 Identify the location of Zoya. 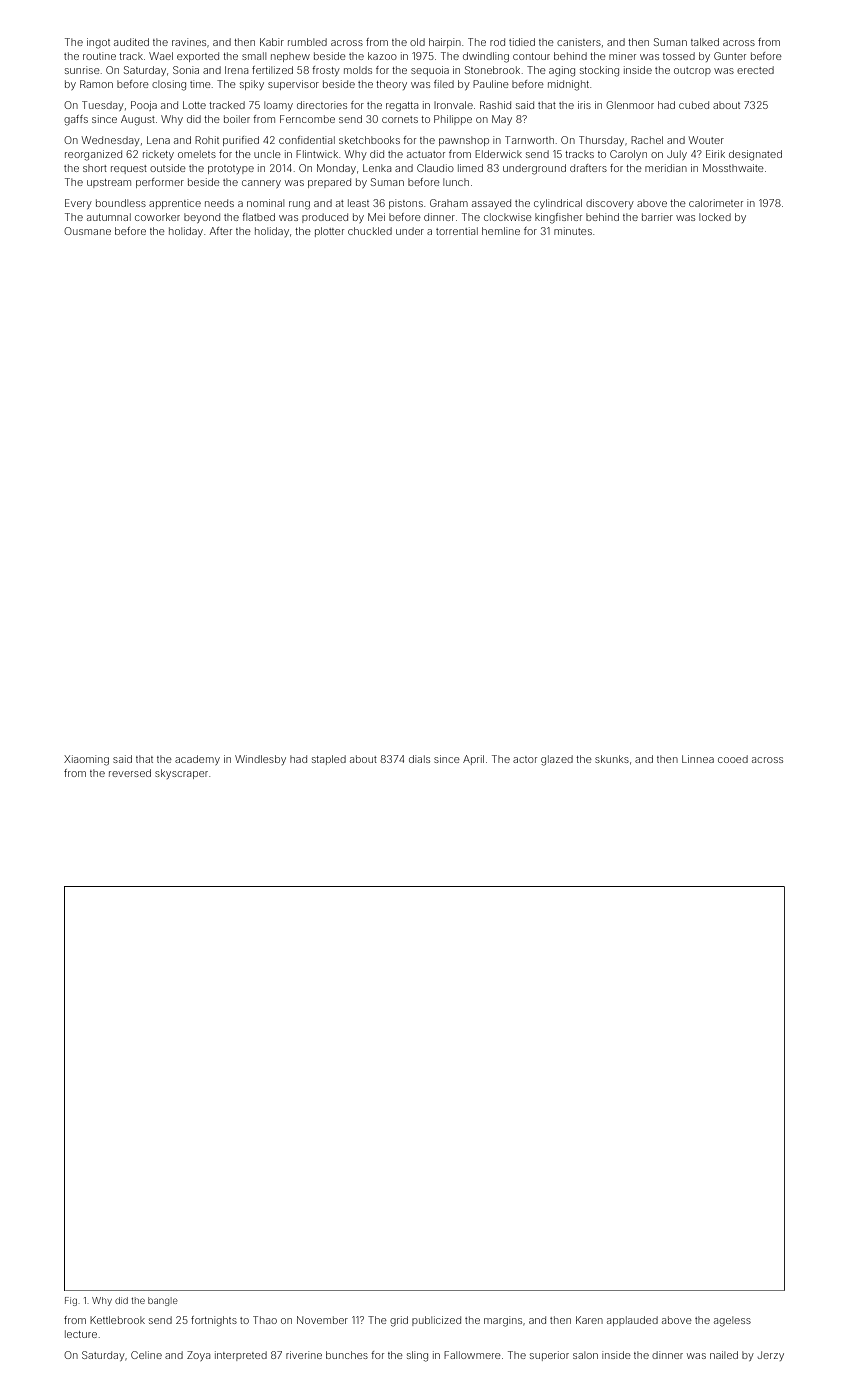
(198, 1356).
